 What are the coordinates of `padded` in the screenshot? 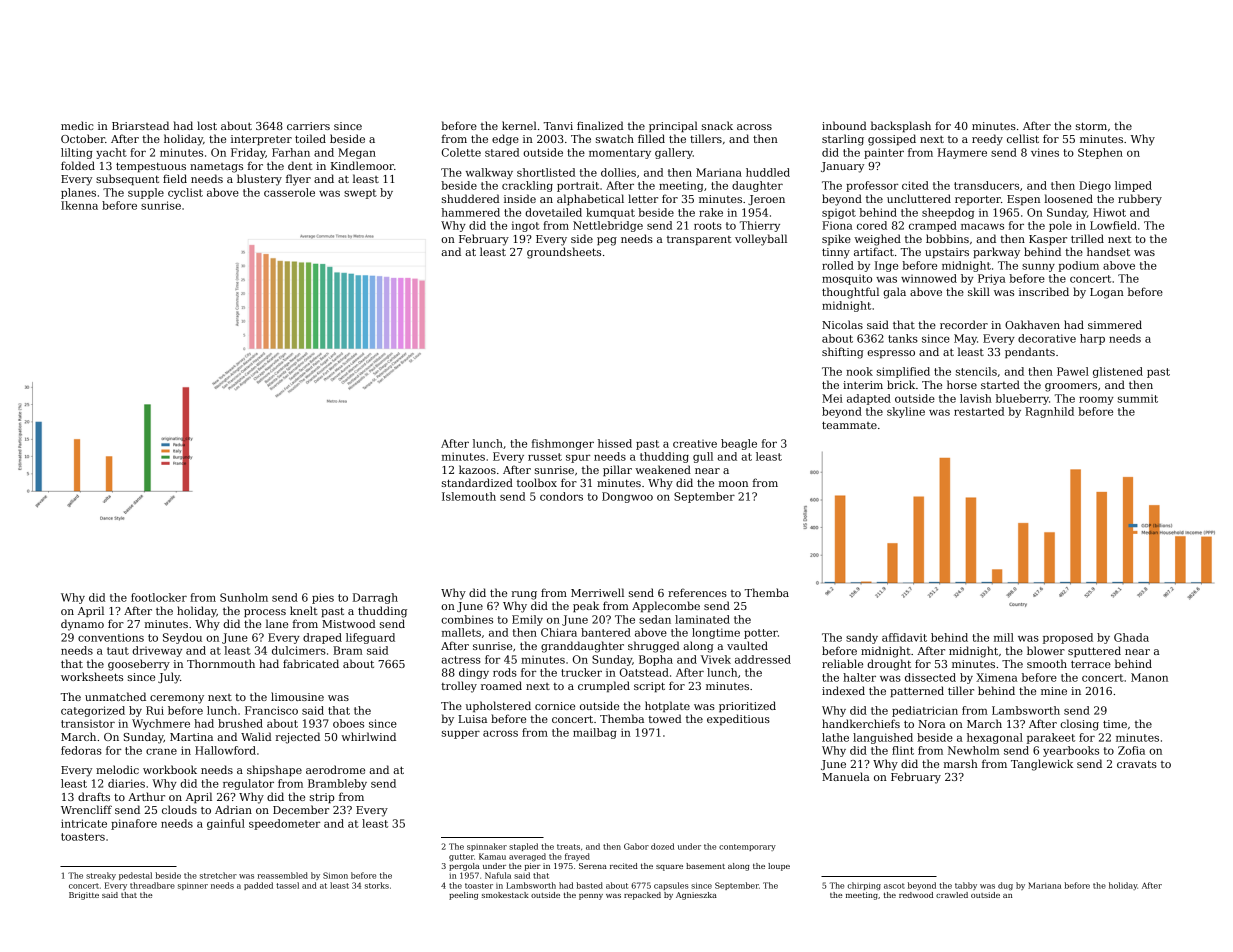 It's located at (258, 886).
